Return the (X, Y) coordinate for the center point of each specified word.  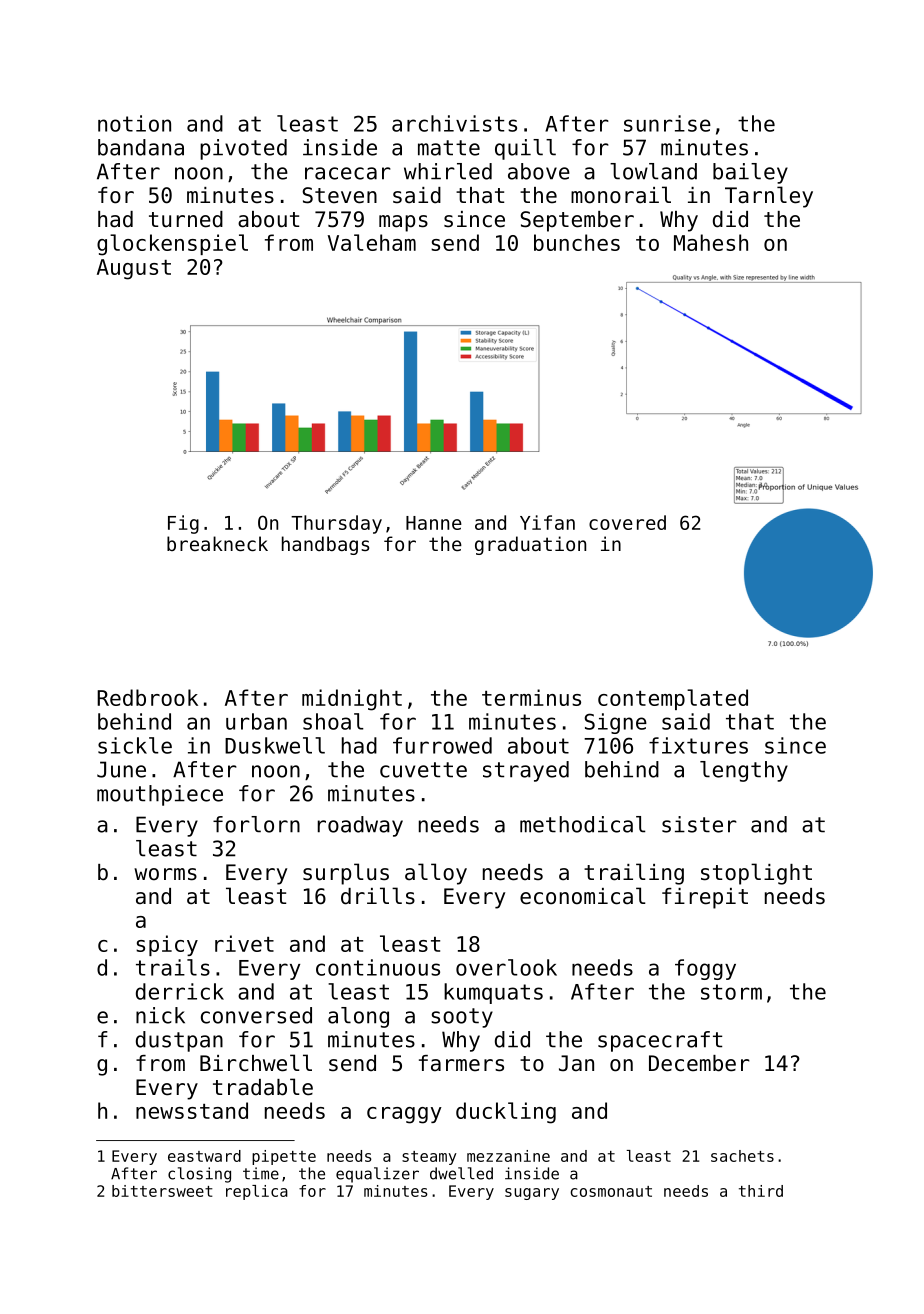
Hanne (434, 523)
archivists (454, 123)
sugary (532, 1194)
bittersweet (162, 1191)
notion (134, 123)
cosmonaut (611, 1191)
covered (627, 522)
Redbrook (147, 697)
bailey (750, 173)
